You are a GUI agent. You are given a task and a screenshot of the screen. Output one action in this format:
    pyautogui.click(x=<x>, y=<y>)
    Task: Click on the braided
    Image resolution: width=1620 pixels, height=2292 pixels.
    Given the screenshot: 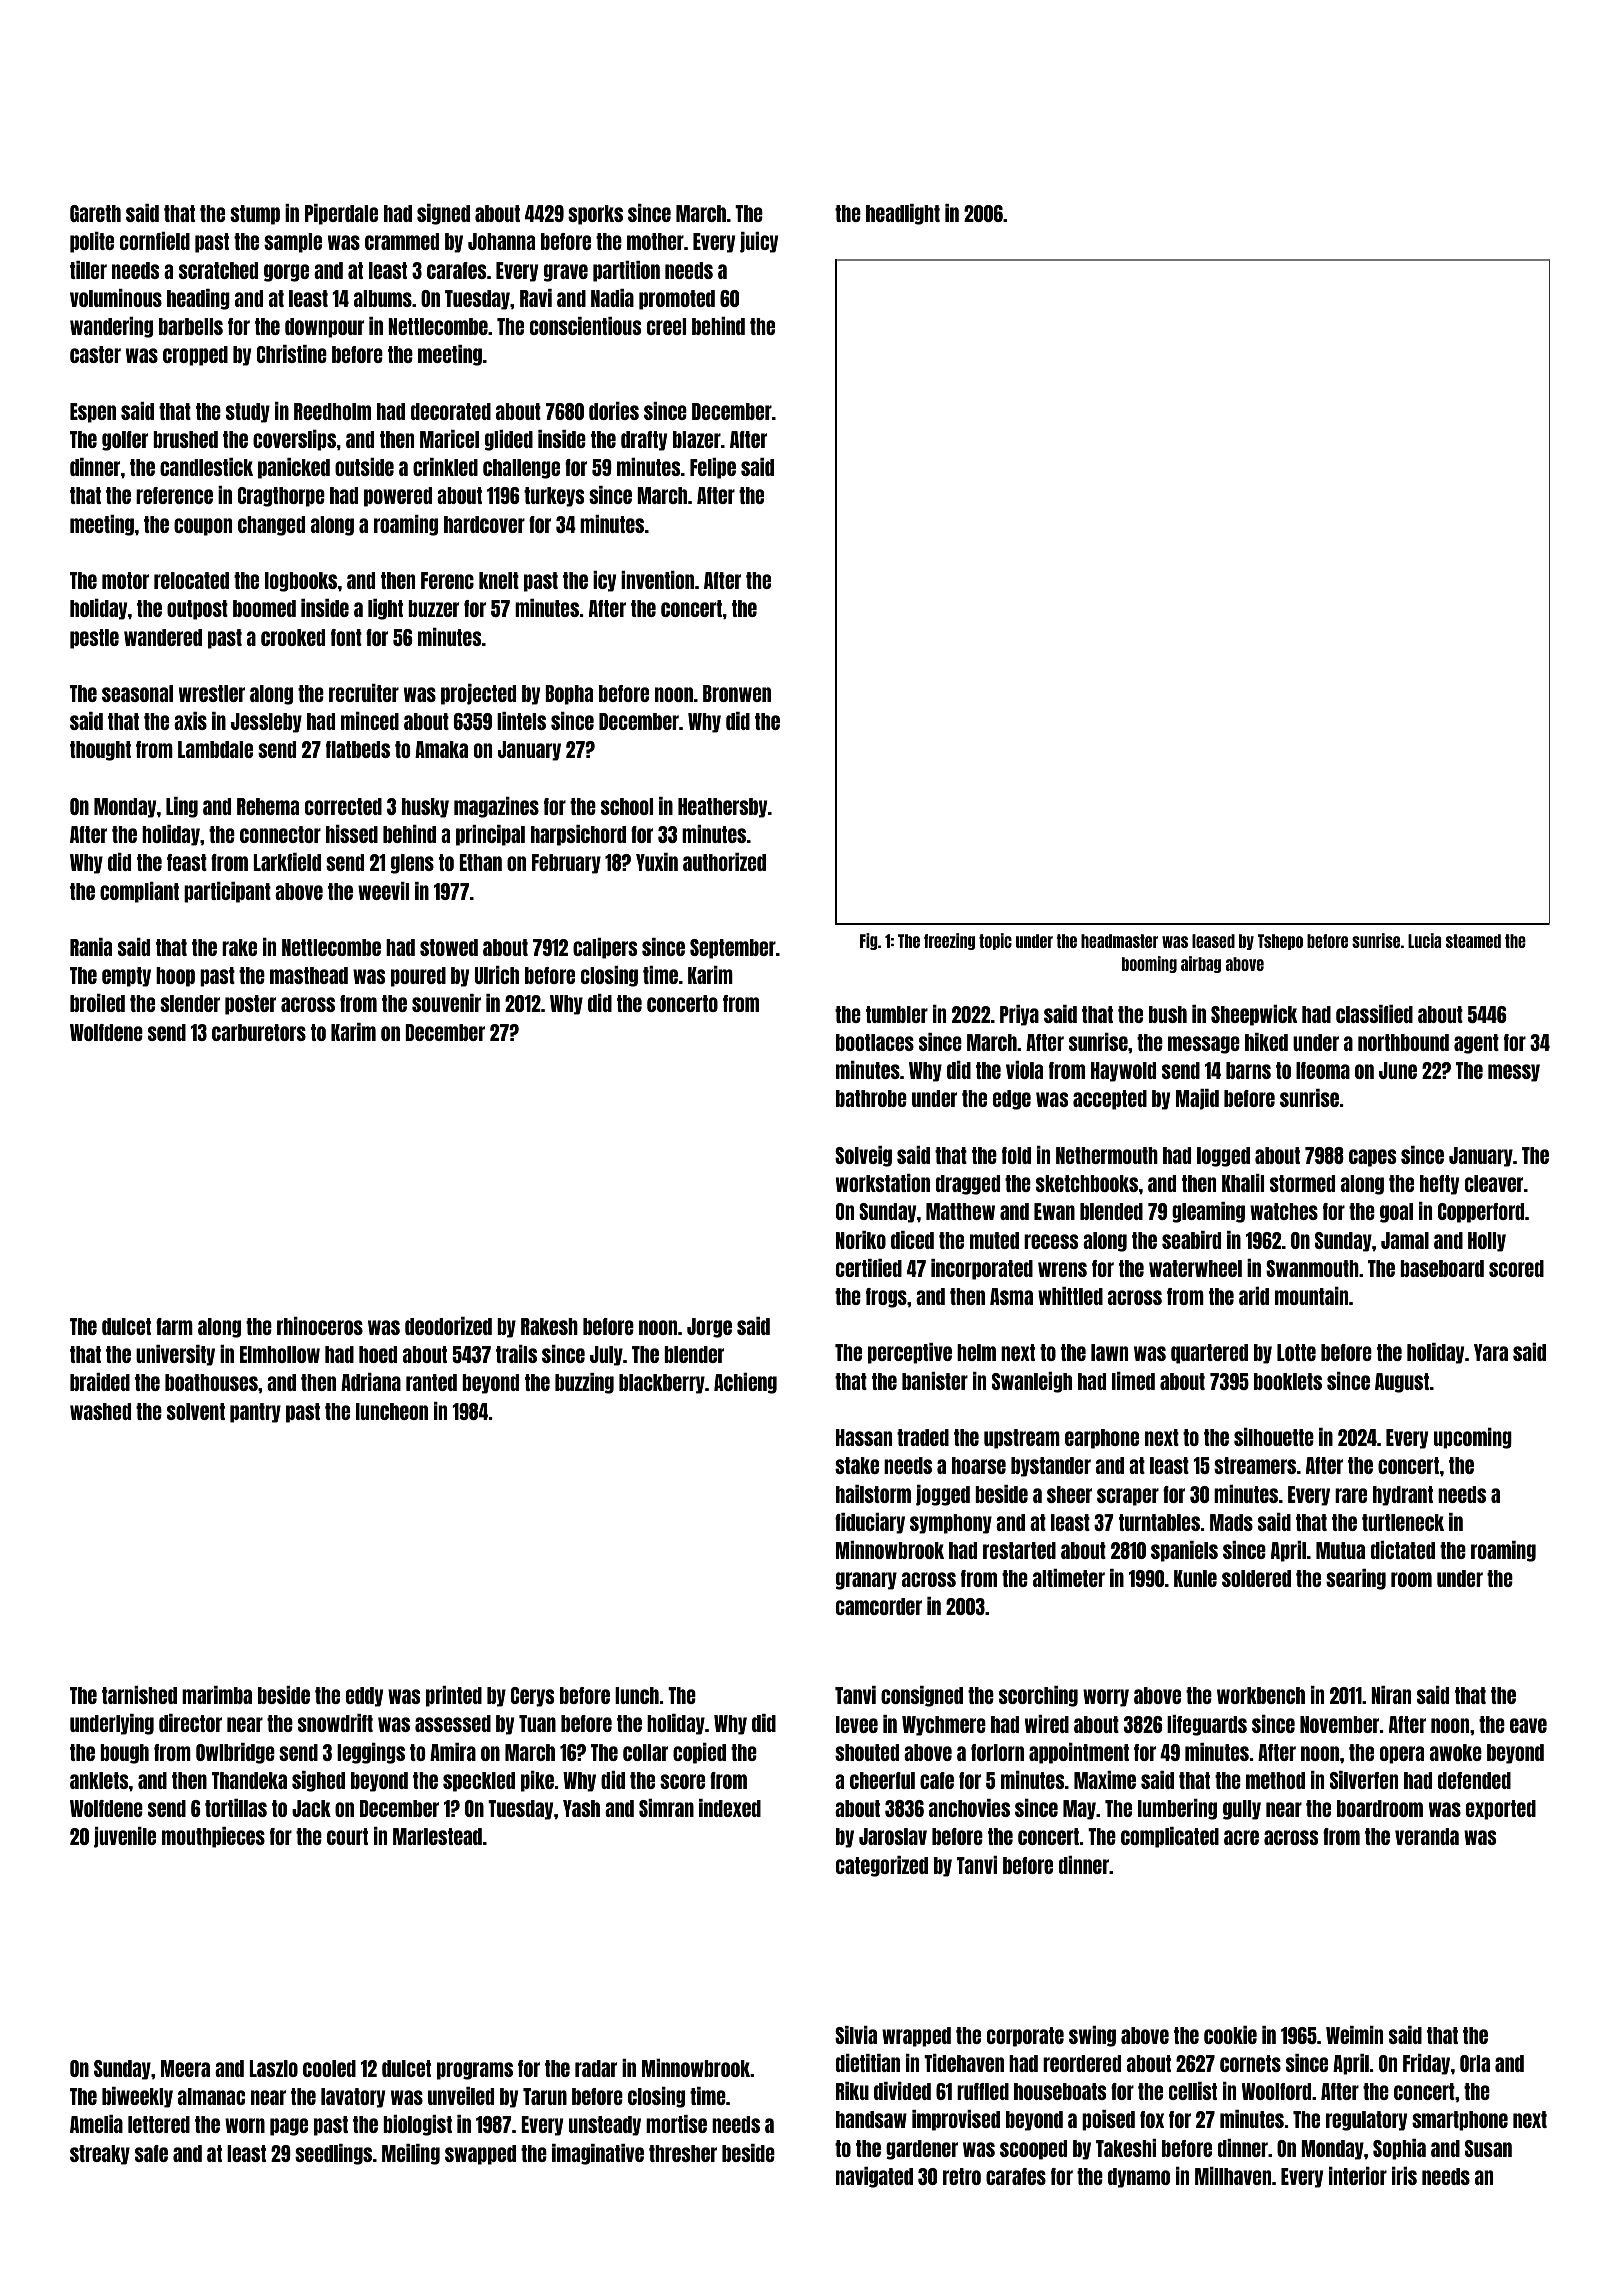 What is the action you would take?
    pyautogui.click(x=100, y=1382)
